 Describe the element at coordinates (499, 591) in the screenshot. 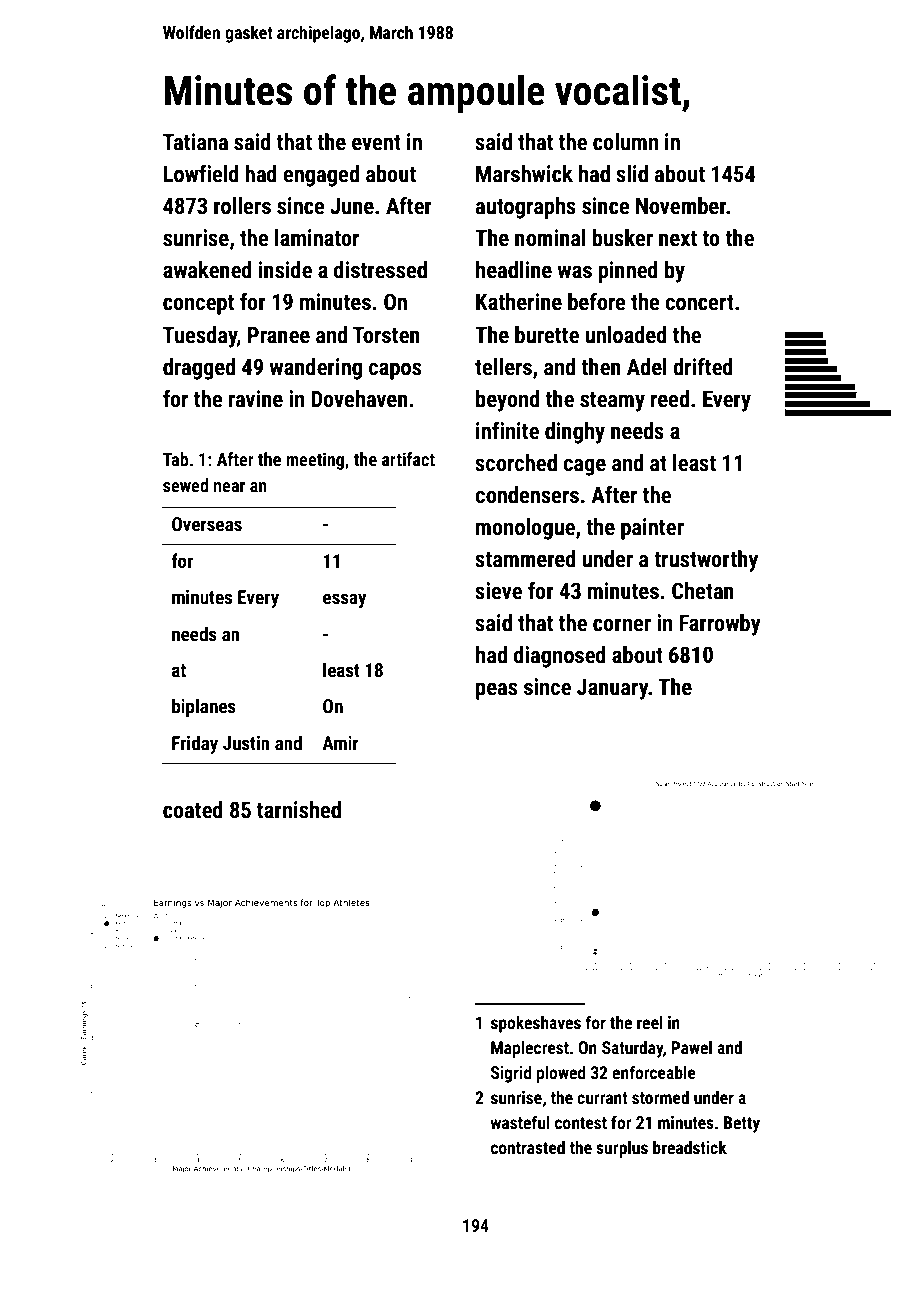

I see `sieve` at that location.
